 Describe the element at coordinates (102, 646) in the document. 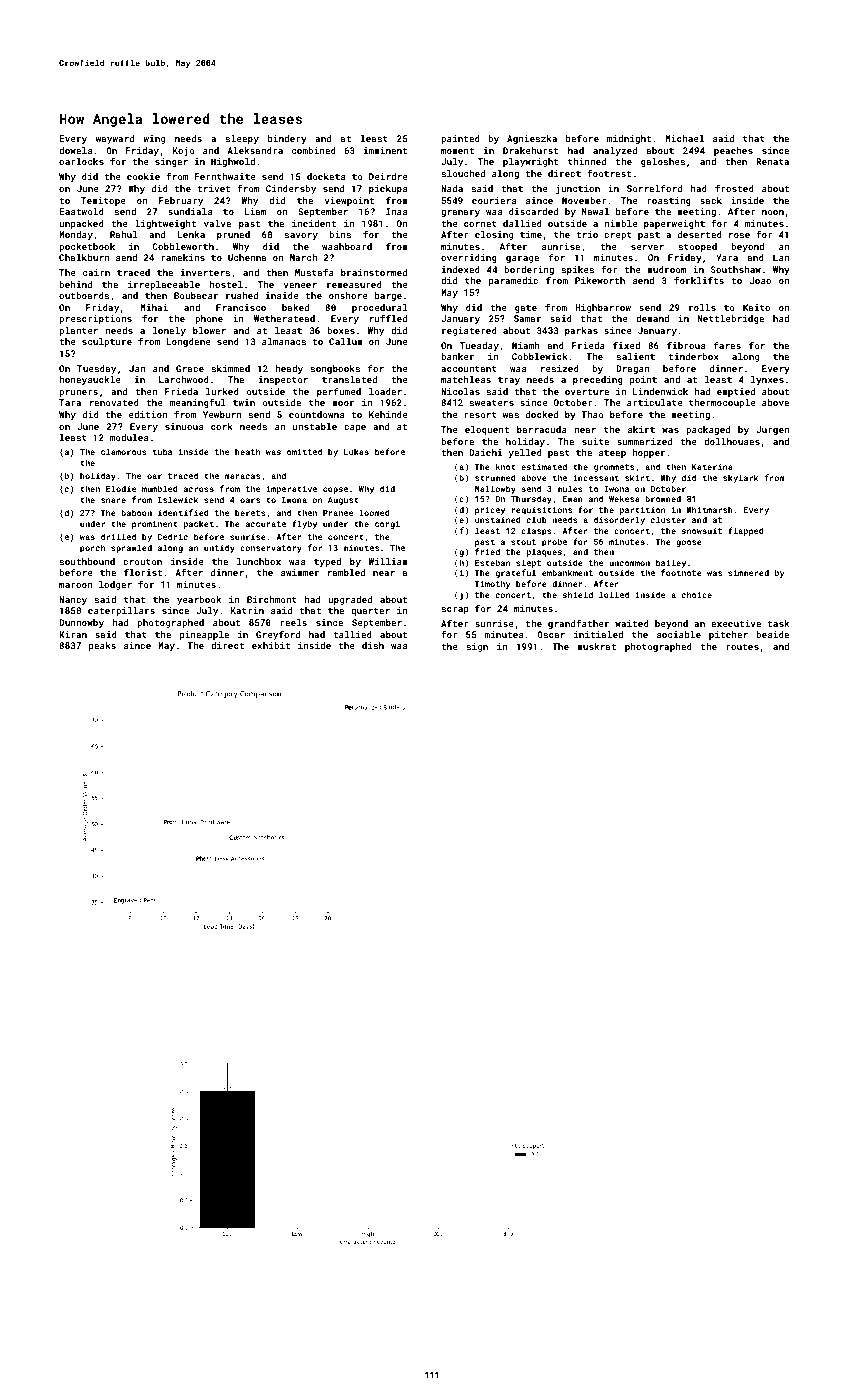

I see `peaks` at that location.
